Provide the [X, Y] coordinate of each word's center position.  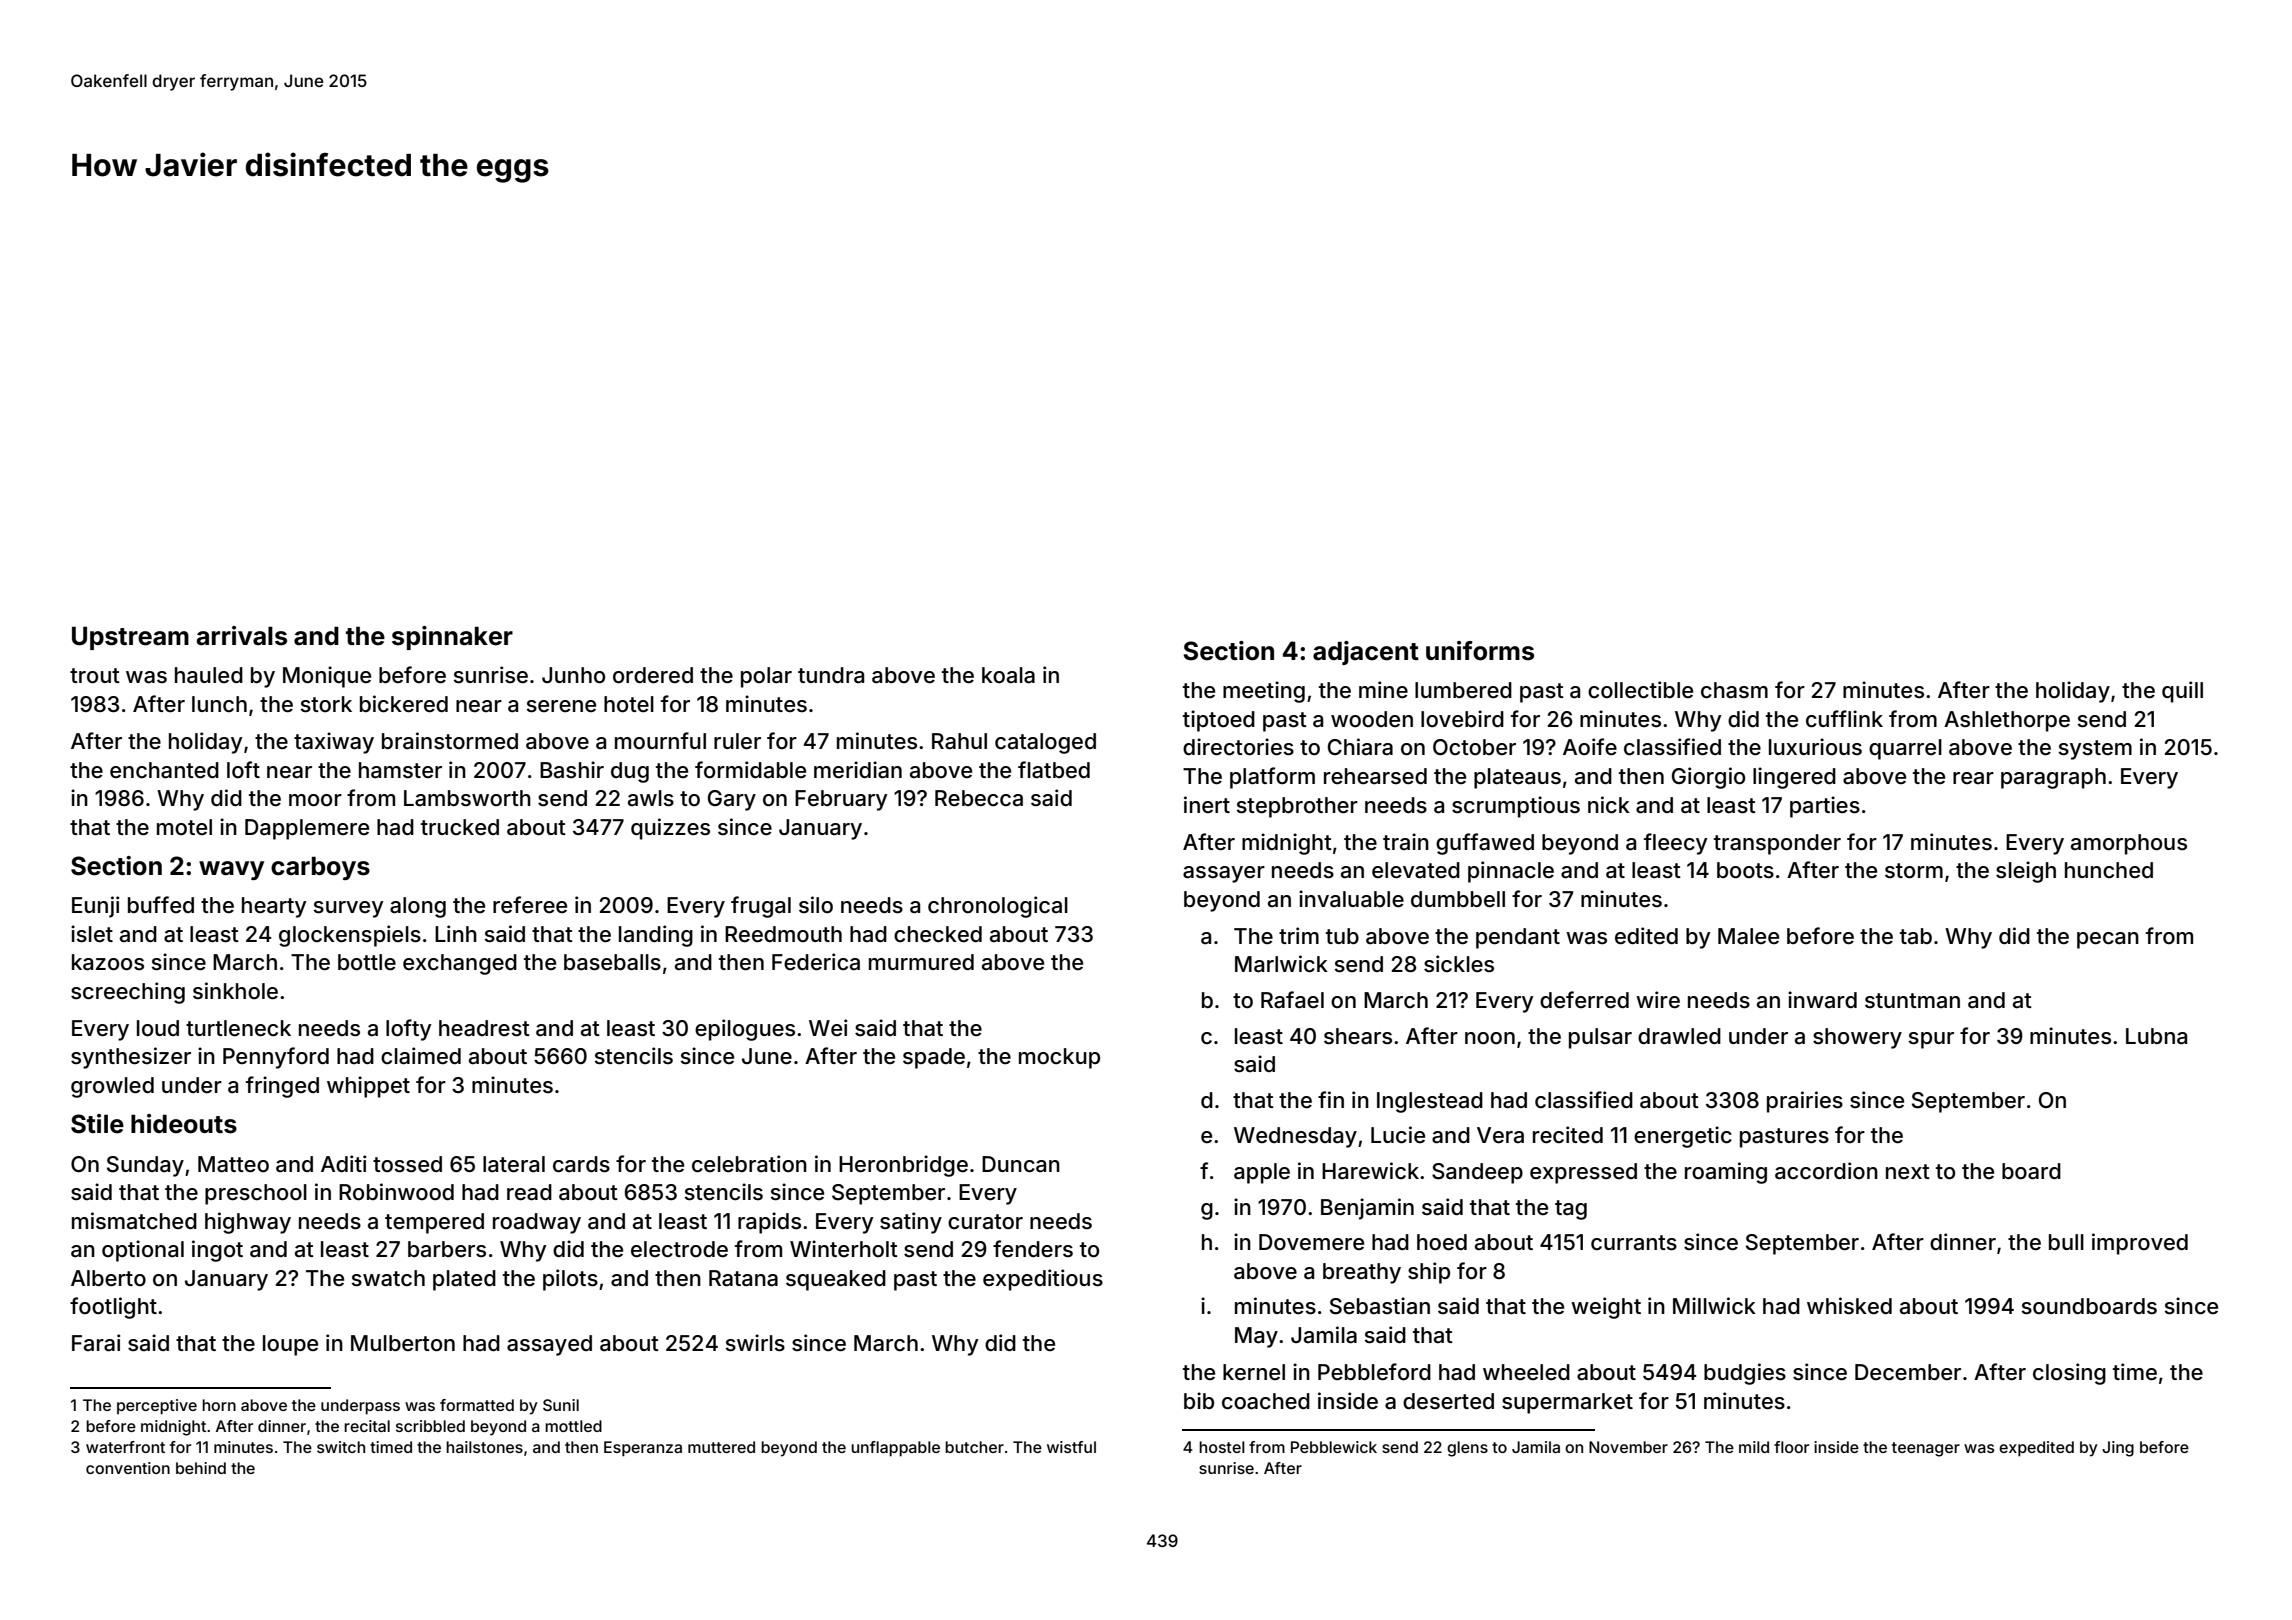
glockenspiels [350, 936]
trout [95, 676]
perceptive [157, 1407]
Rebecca [979, 798]
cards [581, 1164]
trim [1299, 935]
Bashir [572, 770]
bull [2066, 1242]
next [1908, 1171]
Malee [1748, 936]
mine [1383, 690]
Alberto [108, 1278]
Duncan [1021, 1164]
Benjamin [1367, 1209]
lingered [1794, 778]
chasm [1734, 690]
